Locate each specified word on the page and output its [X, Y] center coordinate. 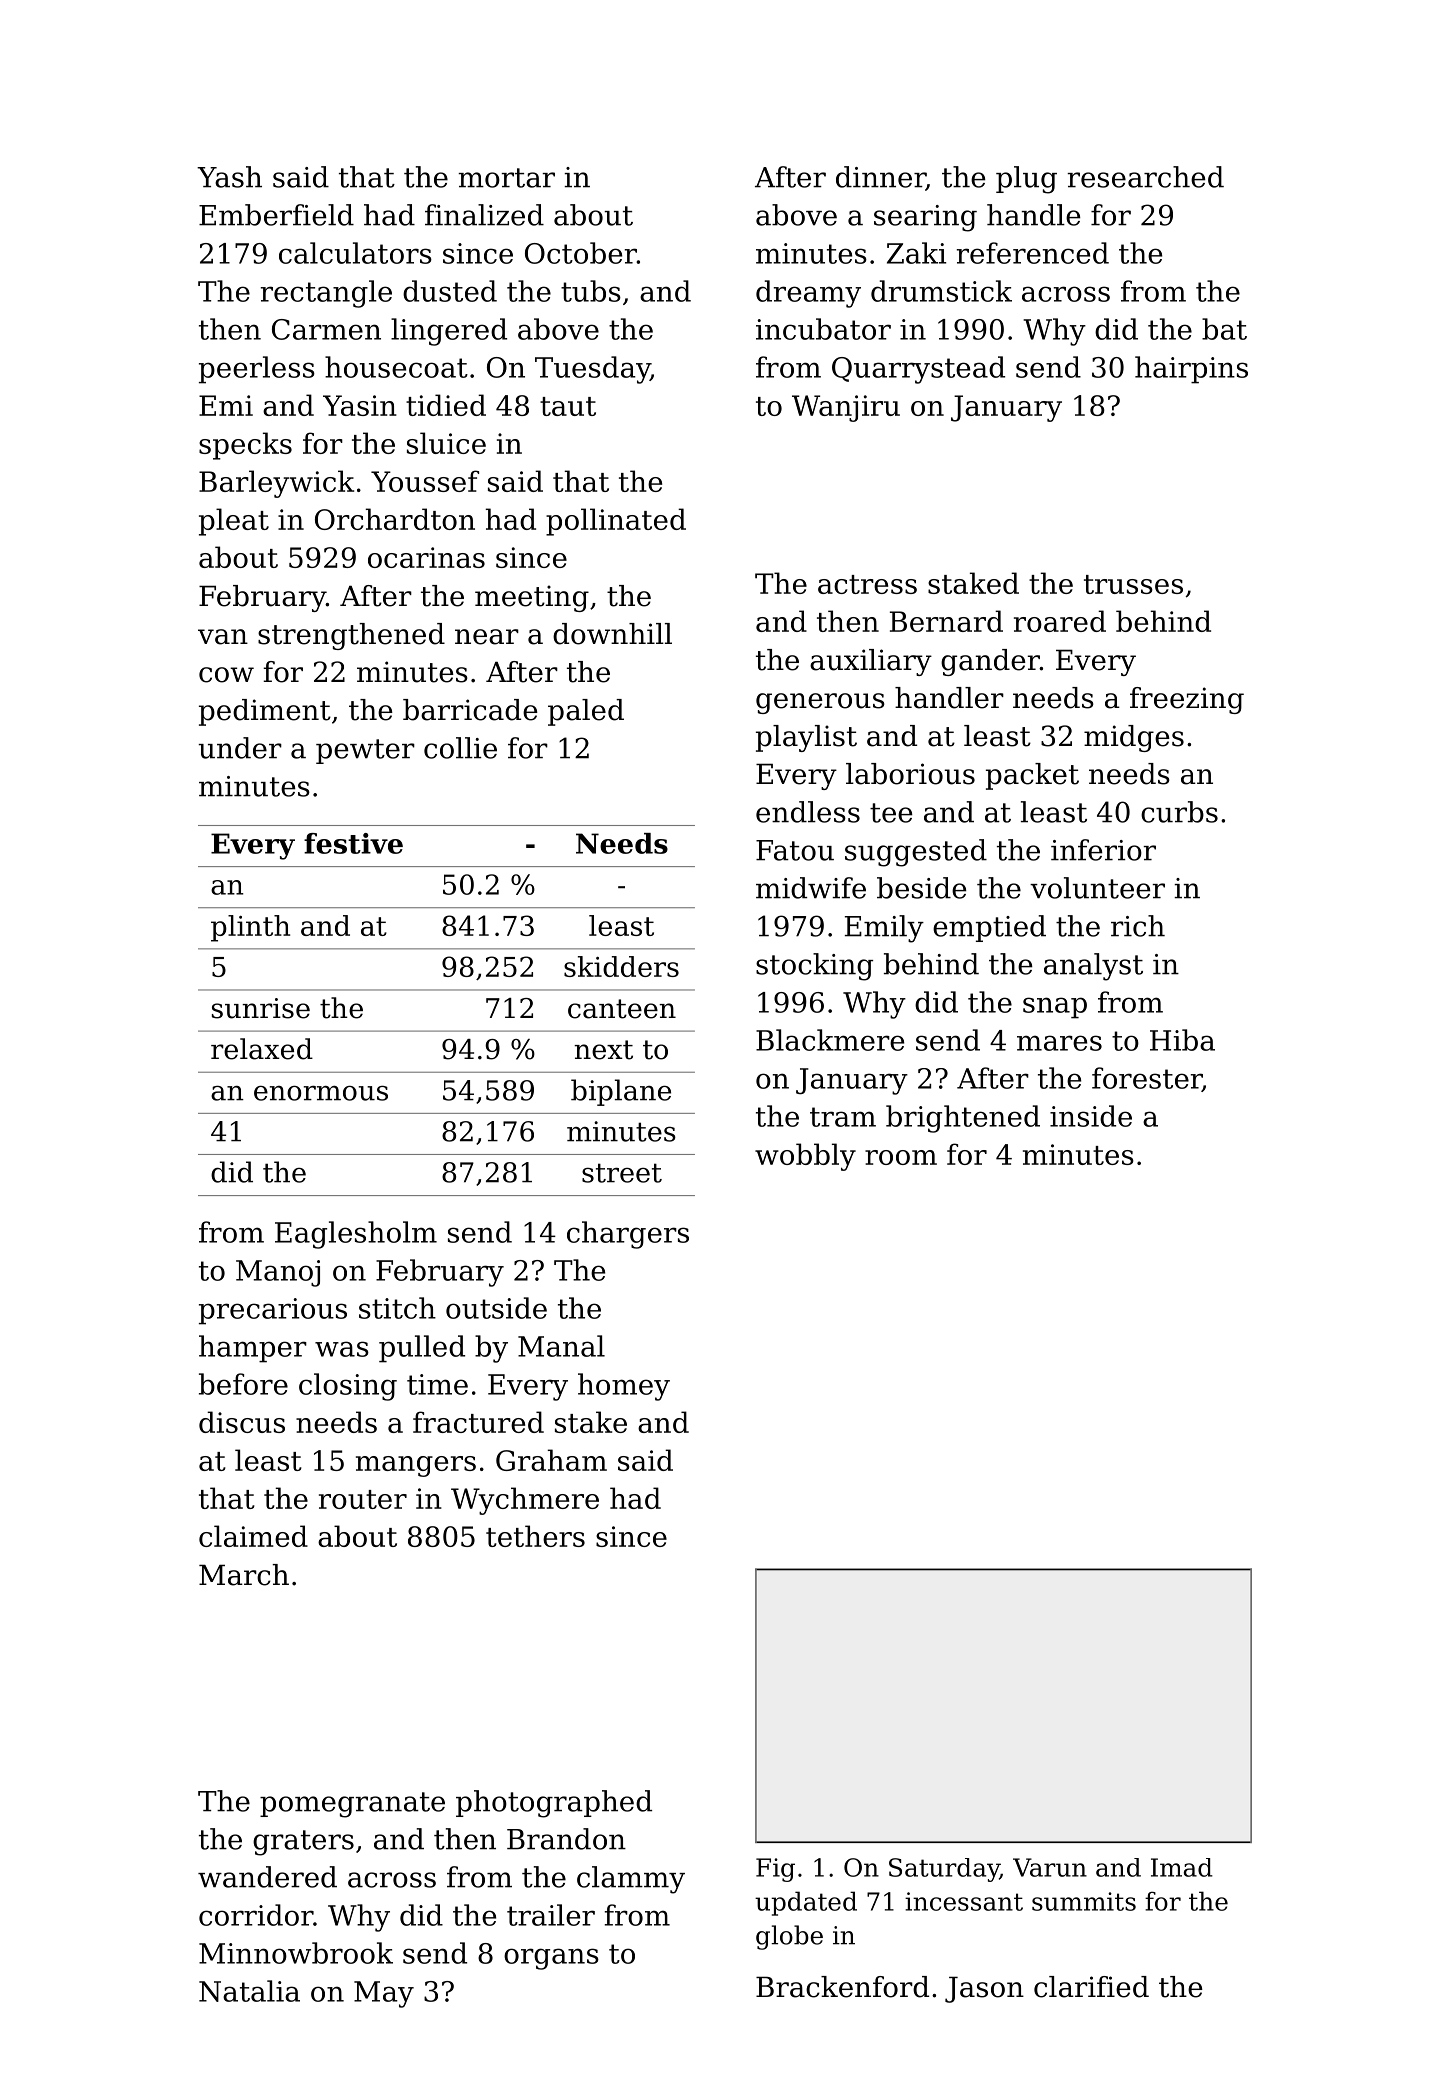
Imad [1182, 1867]
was [342, 1349]
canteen [622, 1009]
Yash [229, 177]
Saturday [944, 1870]
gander [990, 662]
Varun [1050, 1867]
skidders [621, 966]
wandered [267, 1877]
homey [624, 1387]
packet [1032, 776]
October [581, 253]
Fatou [795, 850]
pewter [365, 751]
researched [1145, 177]
